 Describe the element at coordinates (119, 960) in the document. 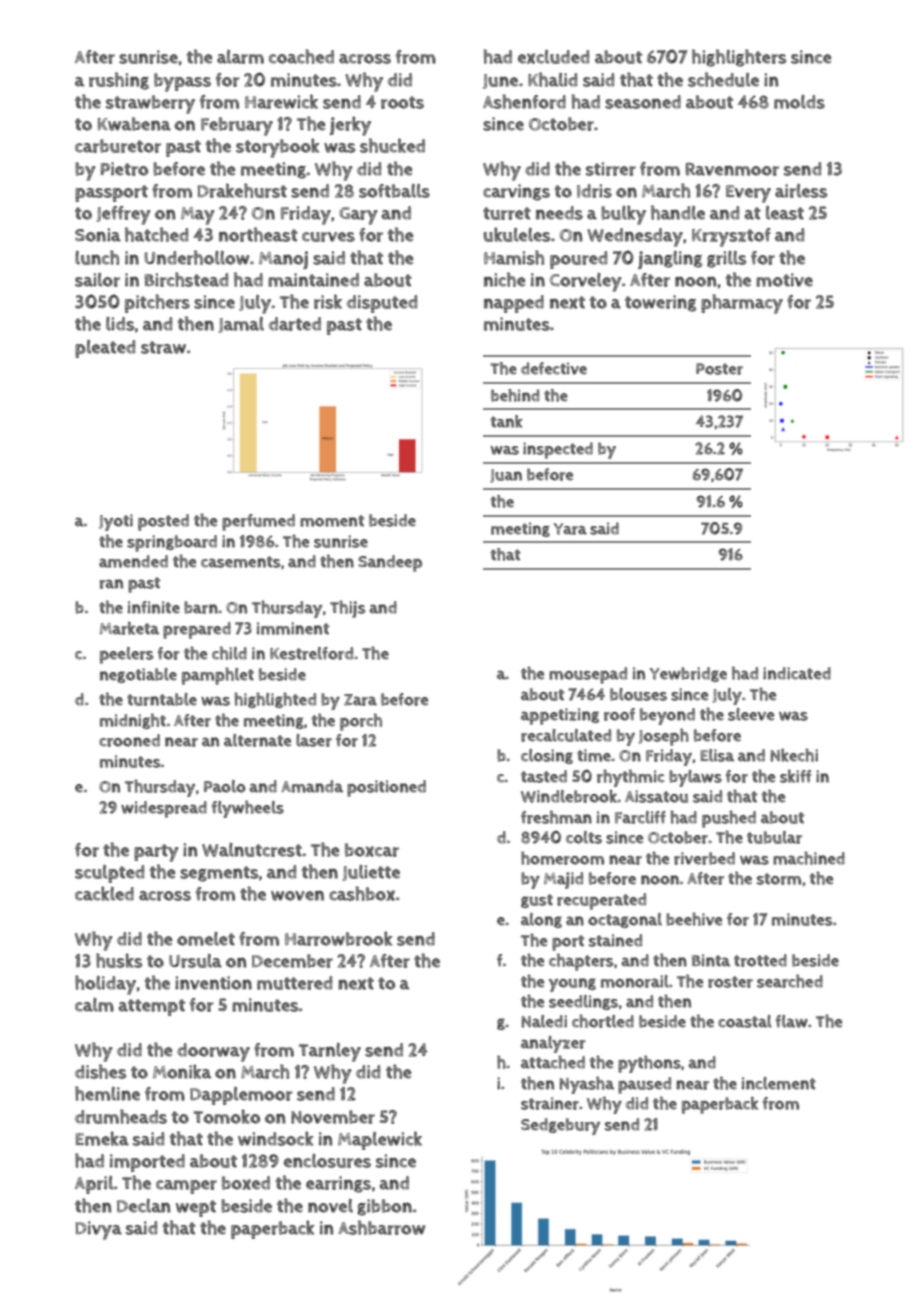

I see `husks` at that location.
